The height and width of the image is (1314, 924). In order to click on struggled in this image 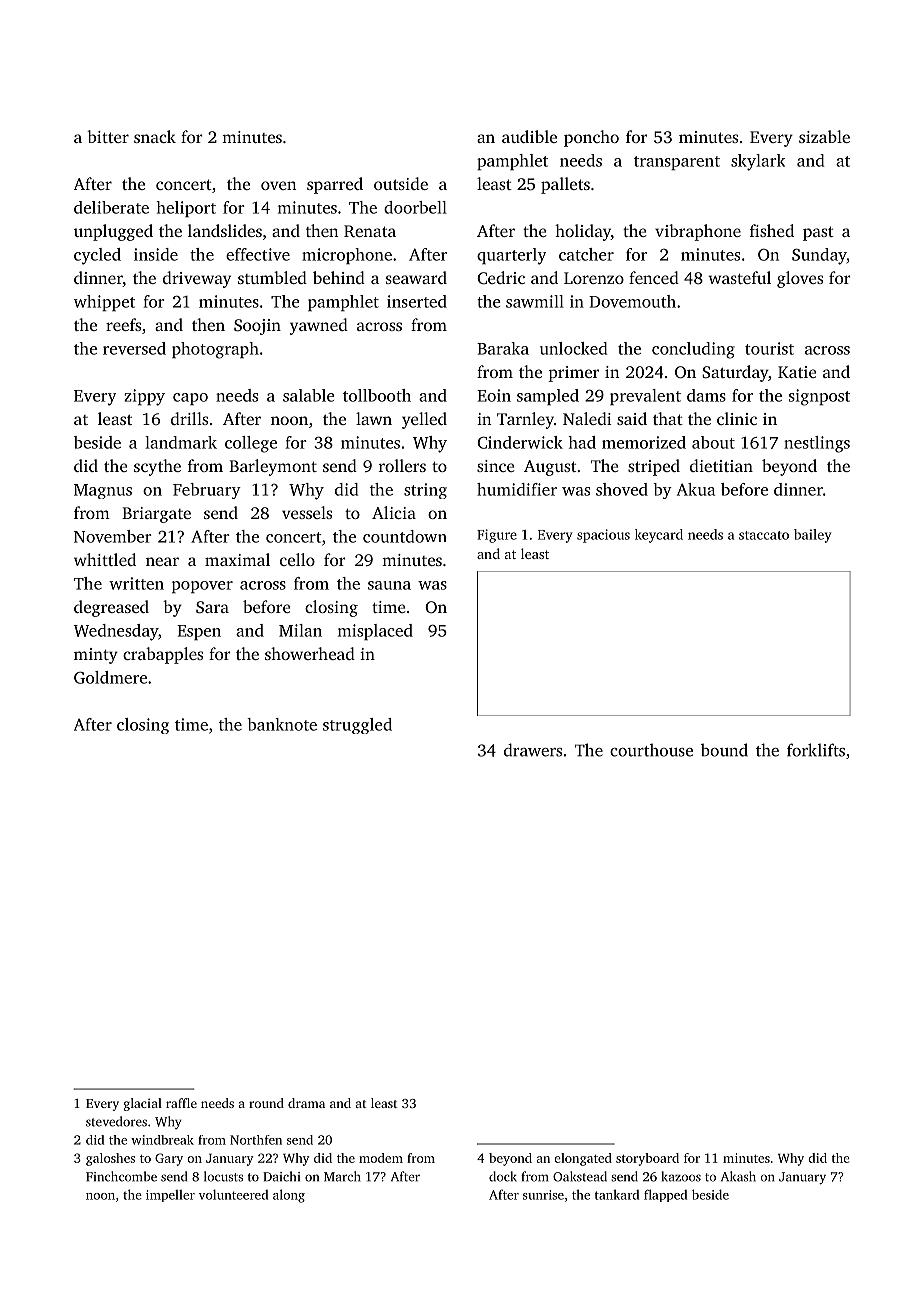, I will do `click(357, 726)`.
